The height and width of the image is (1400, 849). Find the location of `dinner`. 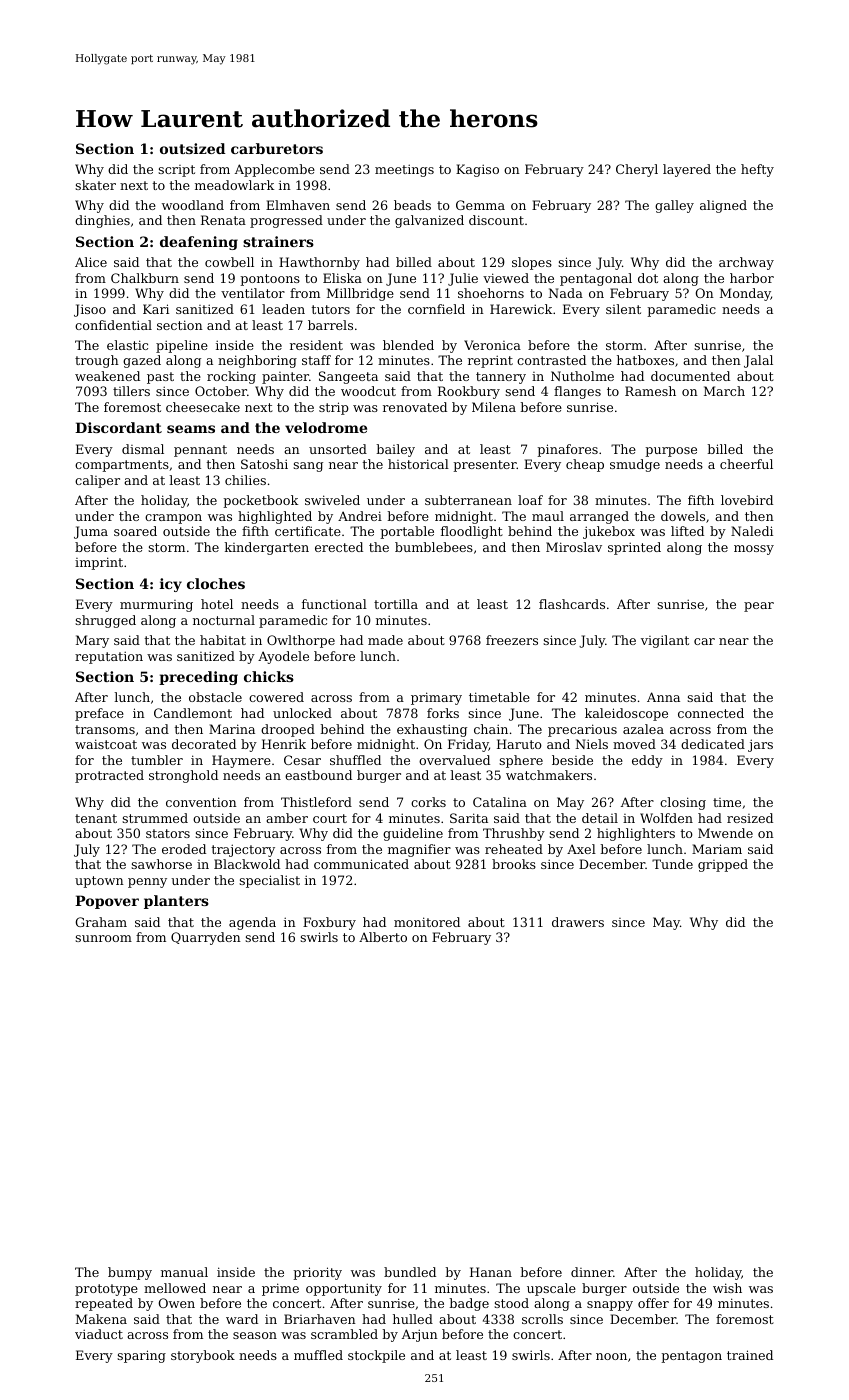

dinner is located at coordinates (592, 1272).
